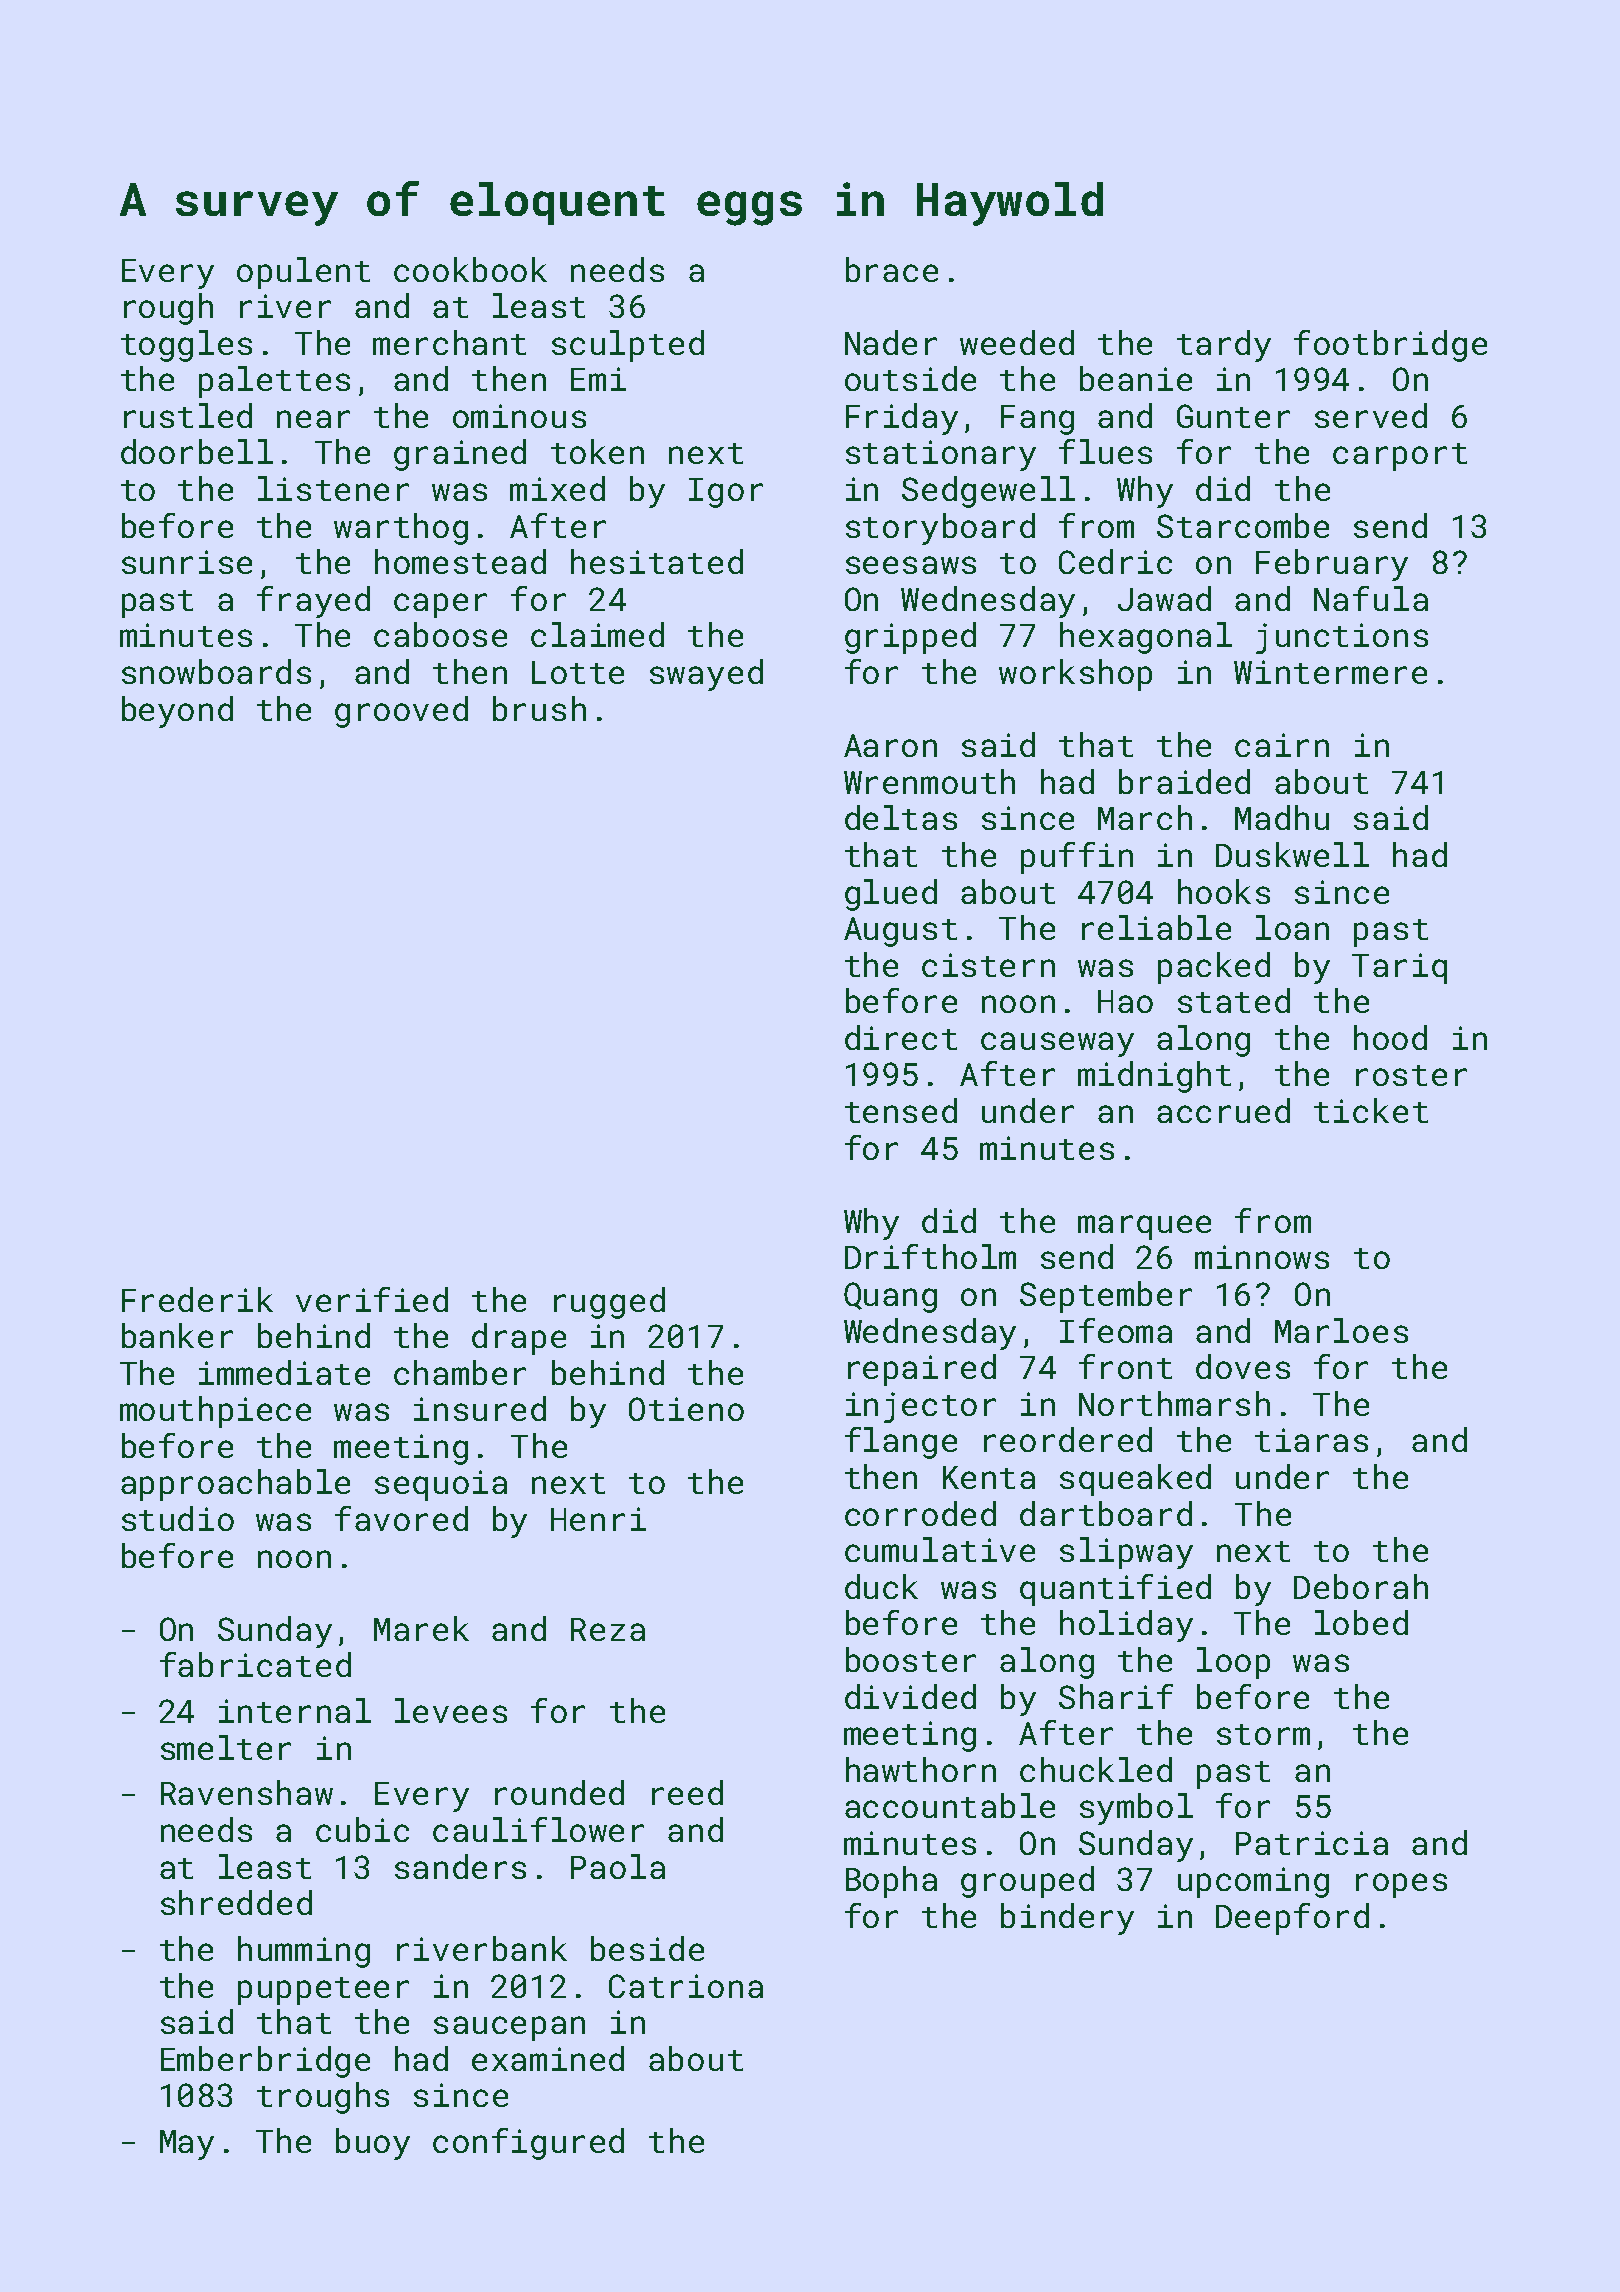  I want to click on Frederik, so click(197, 1299).
